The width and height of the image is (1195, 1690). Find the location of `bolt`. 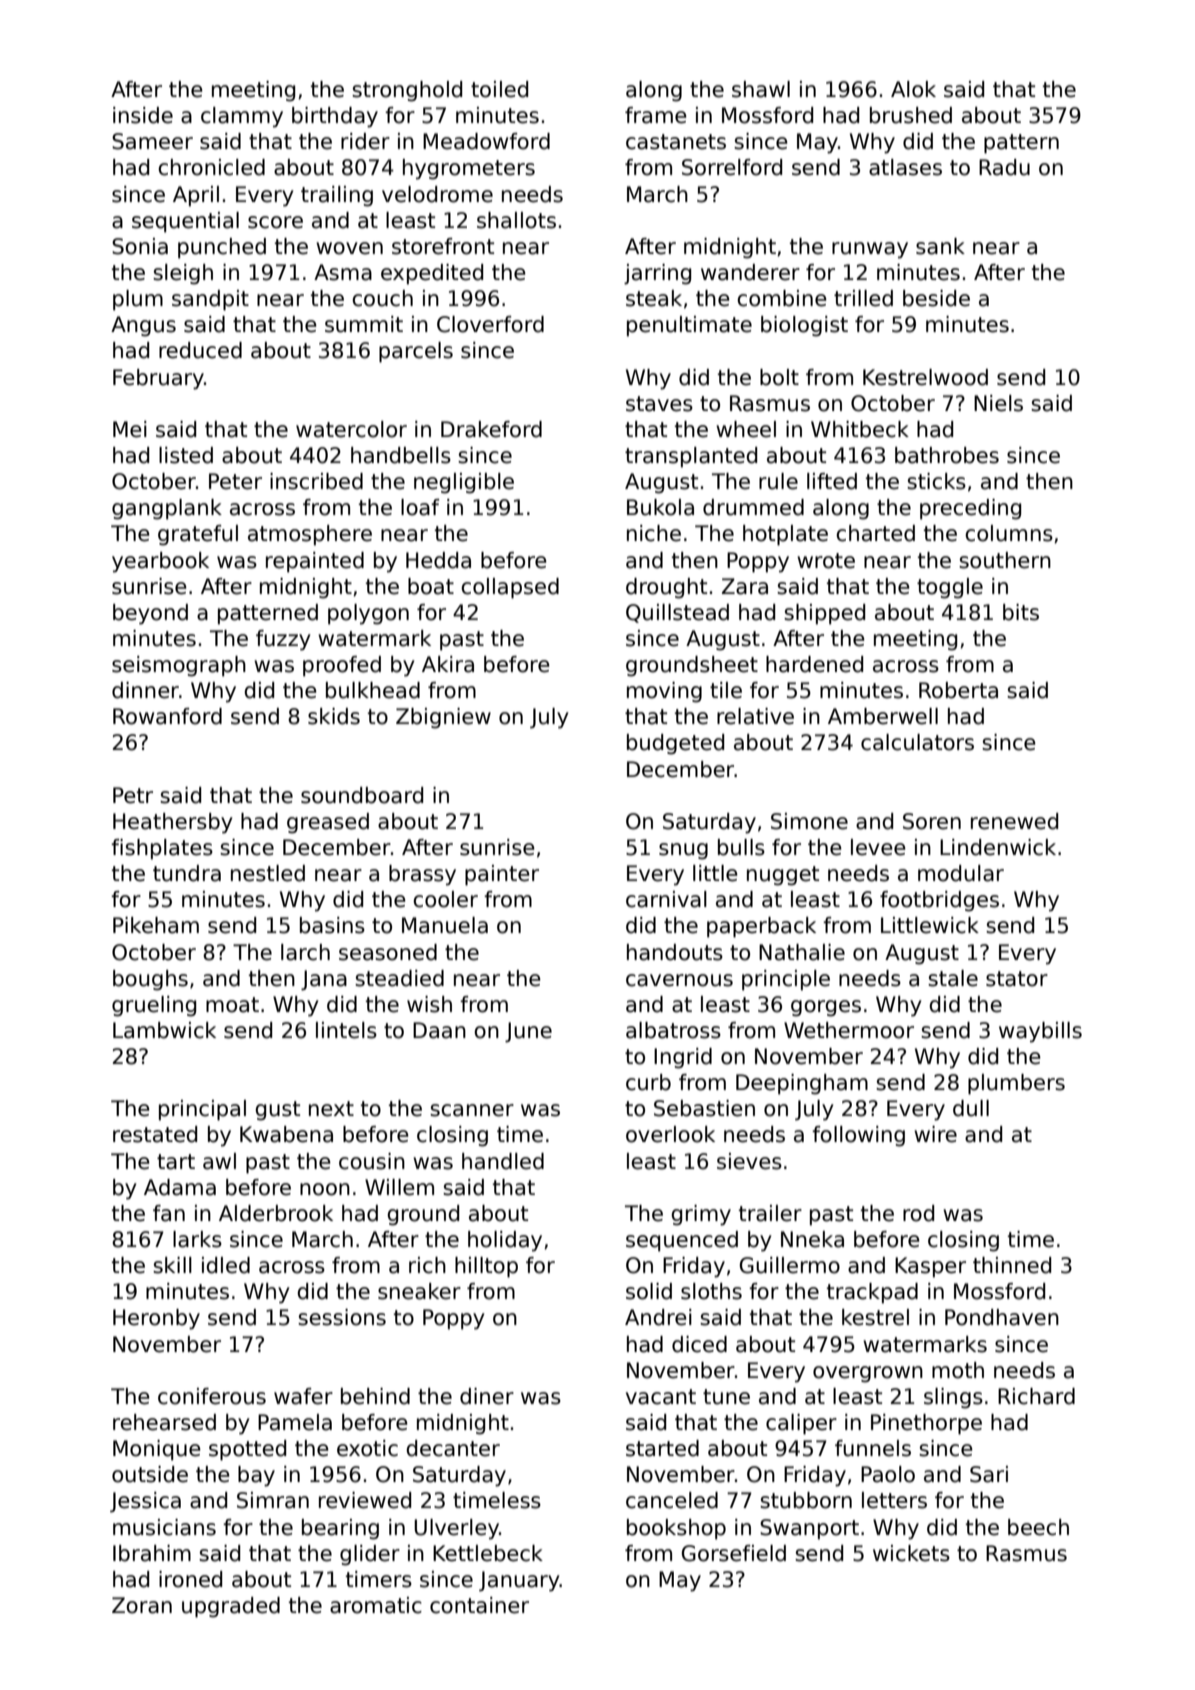

bolt is located at coordinates (779, 377).
